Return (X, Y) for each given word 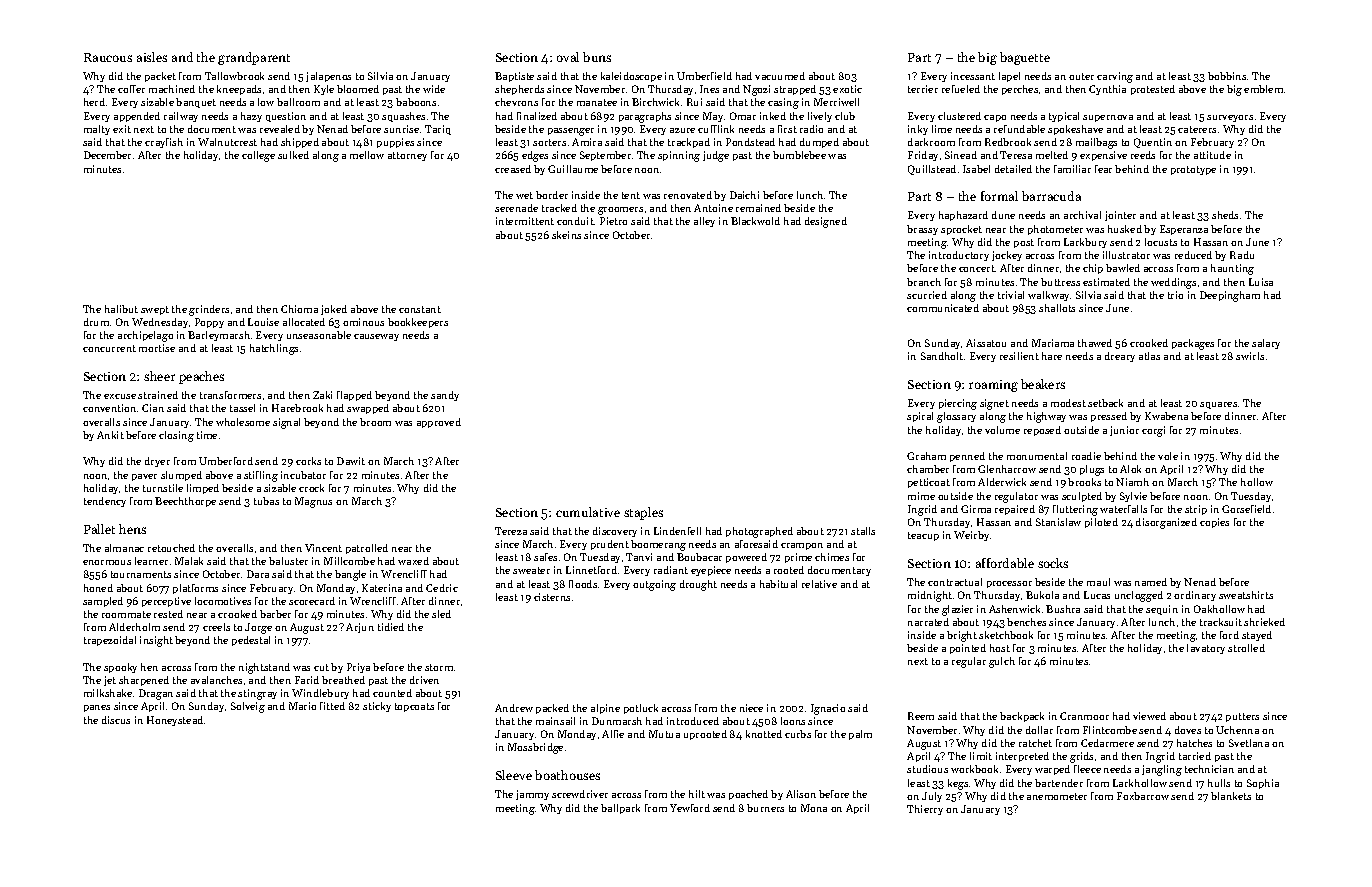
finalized (537, 116)
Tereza (511, 531)
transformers (230, 395)
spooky (120, 668)
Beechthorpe (185, 502)
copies (1214, 523)
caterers (1197, 129)
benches (1026, 622)
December (107, 155)
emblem (1263, 89)
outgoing (654, 585)
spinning (679, 156)
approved (439, 423)
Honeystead (175, 721)
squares (1218, 405)
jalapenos (328, 77)
